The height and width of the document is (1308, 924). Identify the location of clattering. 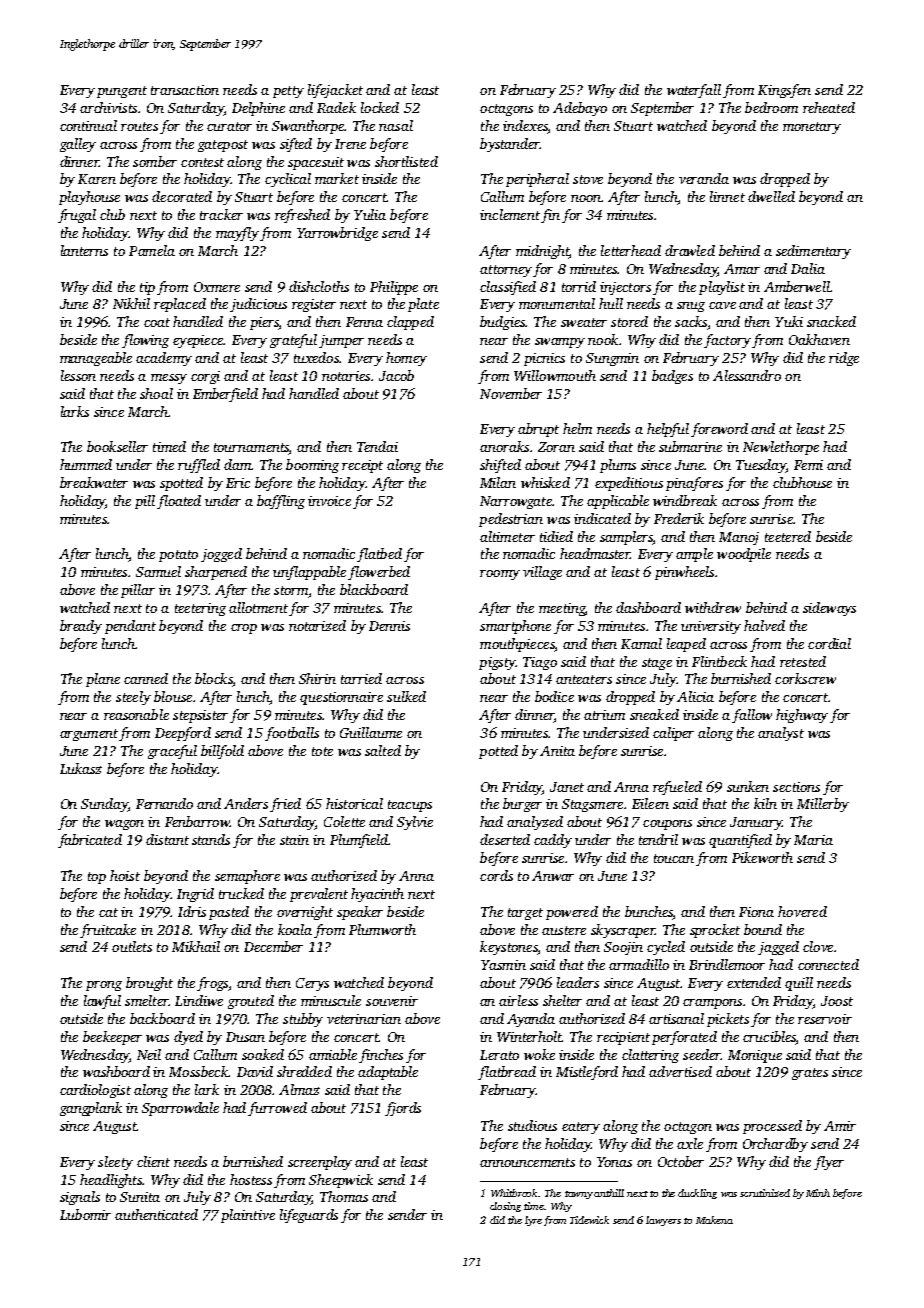
(650, 1056).
